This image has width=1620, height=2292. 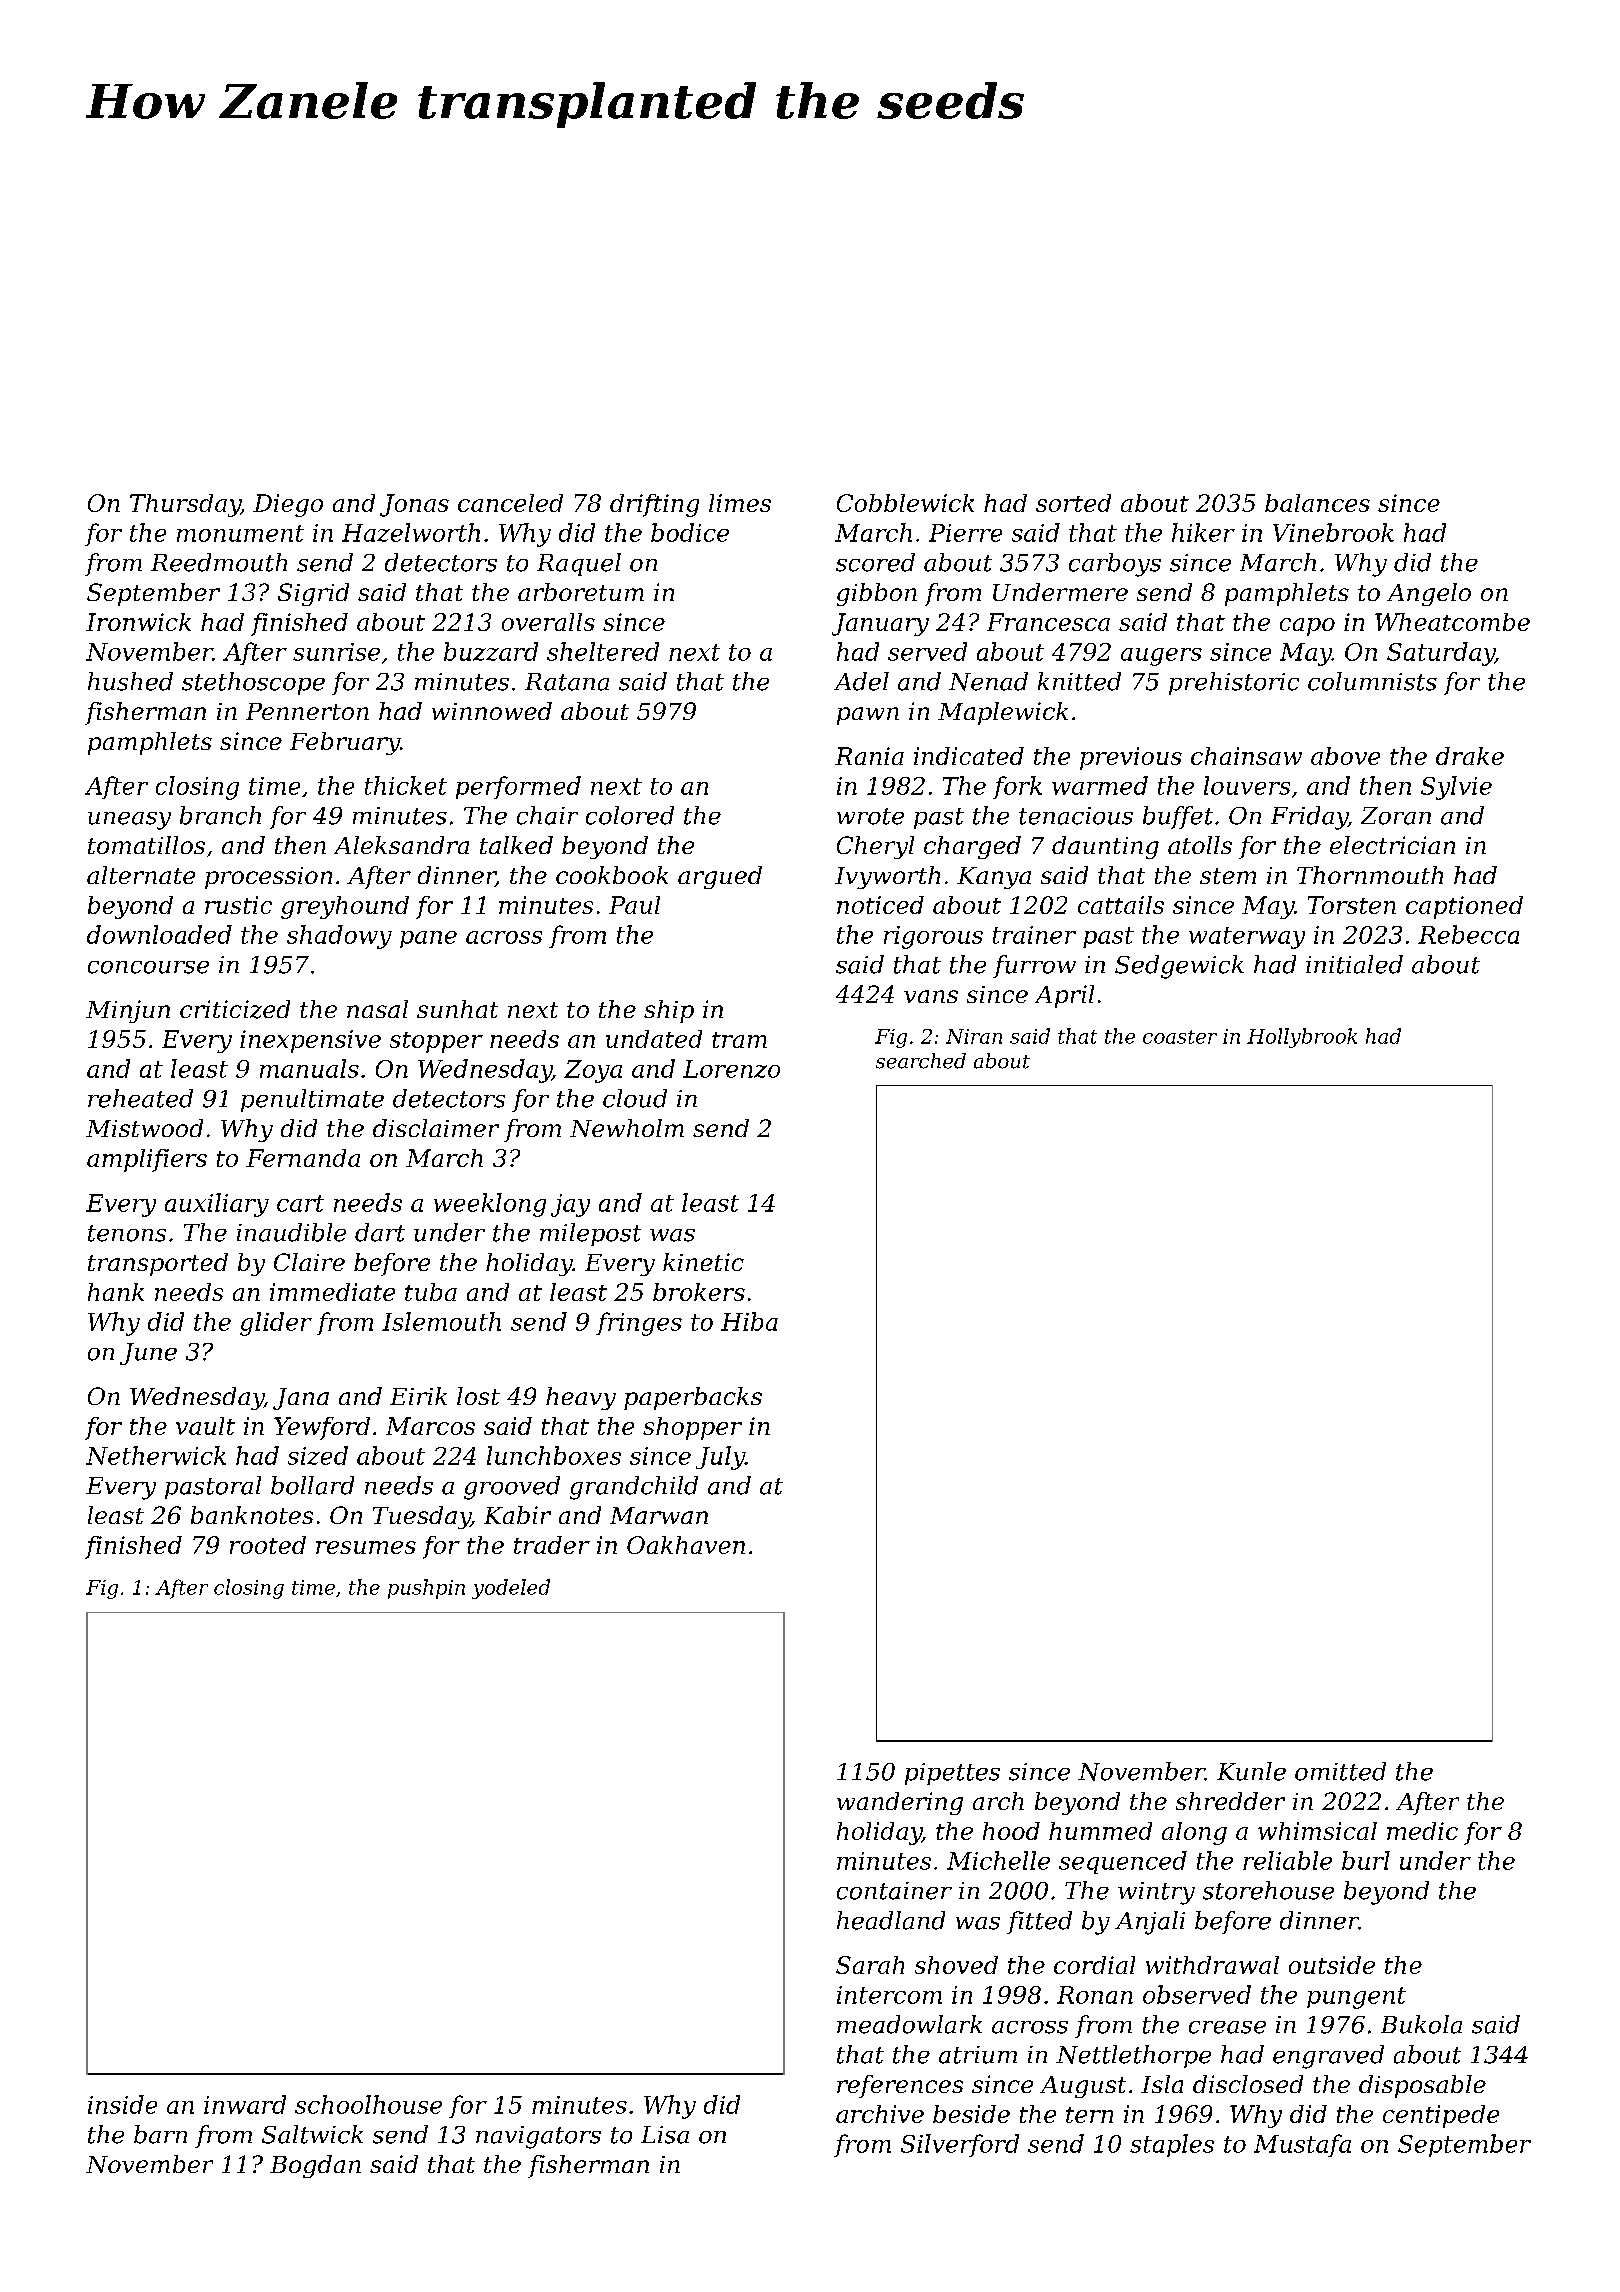 What do you see at coordinates (1302, 2145) in the image?
I see `Mustafa` at bounding box center [1302, 2145].
